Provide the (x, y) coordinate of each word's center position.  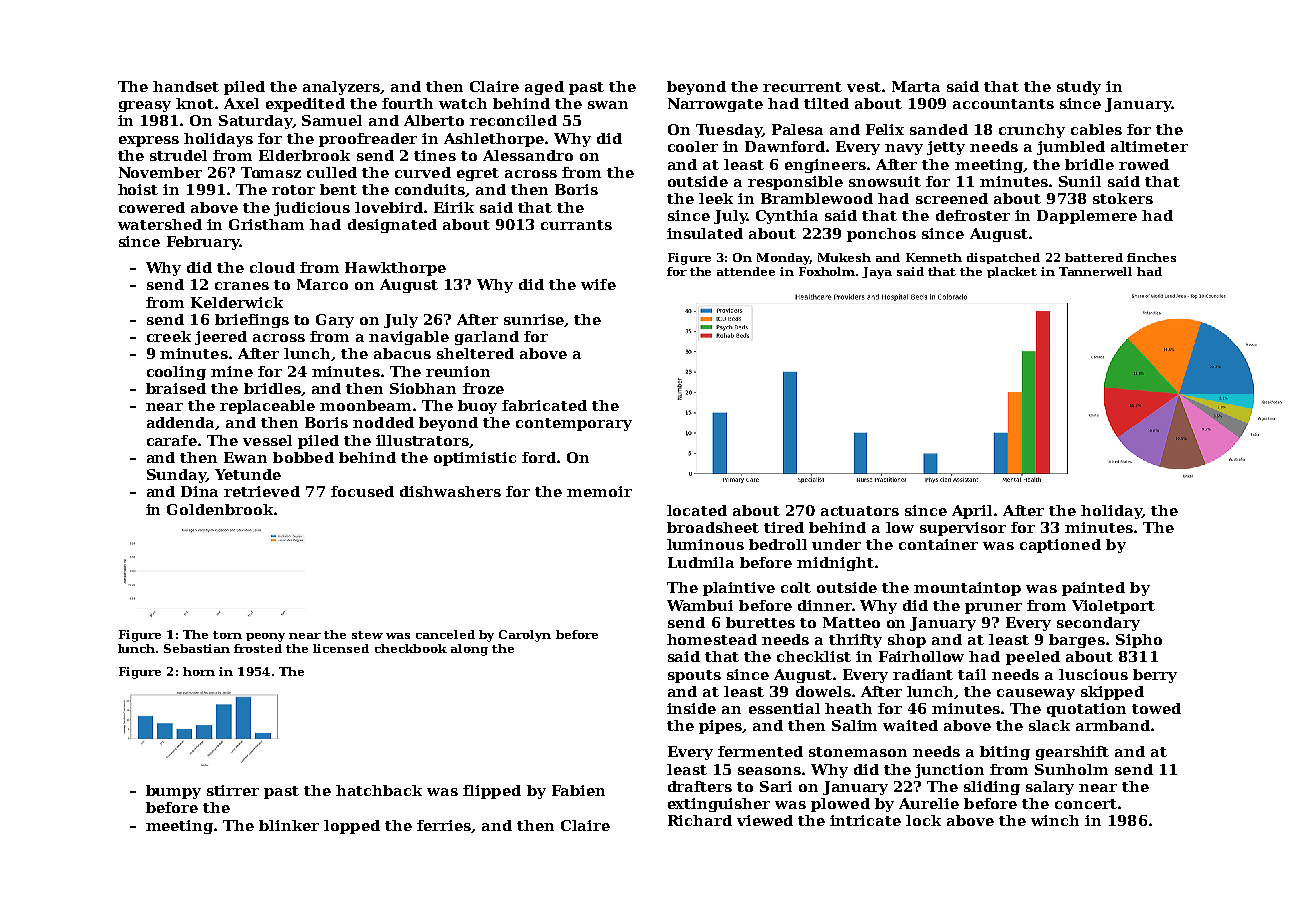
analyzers (342, 88)
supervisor (963, 529)
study (1079, 88)
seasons (769, 771)
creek (169, 336)
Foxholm (827, 271)
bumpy (173, 792)
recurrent (802, 87)
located (697, 510)
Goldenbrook (220, 509)
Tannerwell (1095, 271)
